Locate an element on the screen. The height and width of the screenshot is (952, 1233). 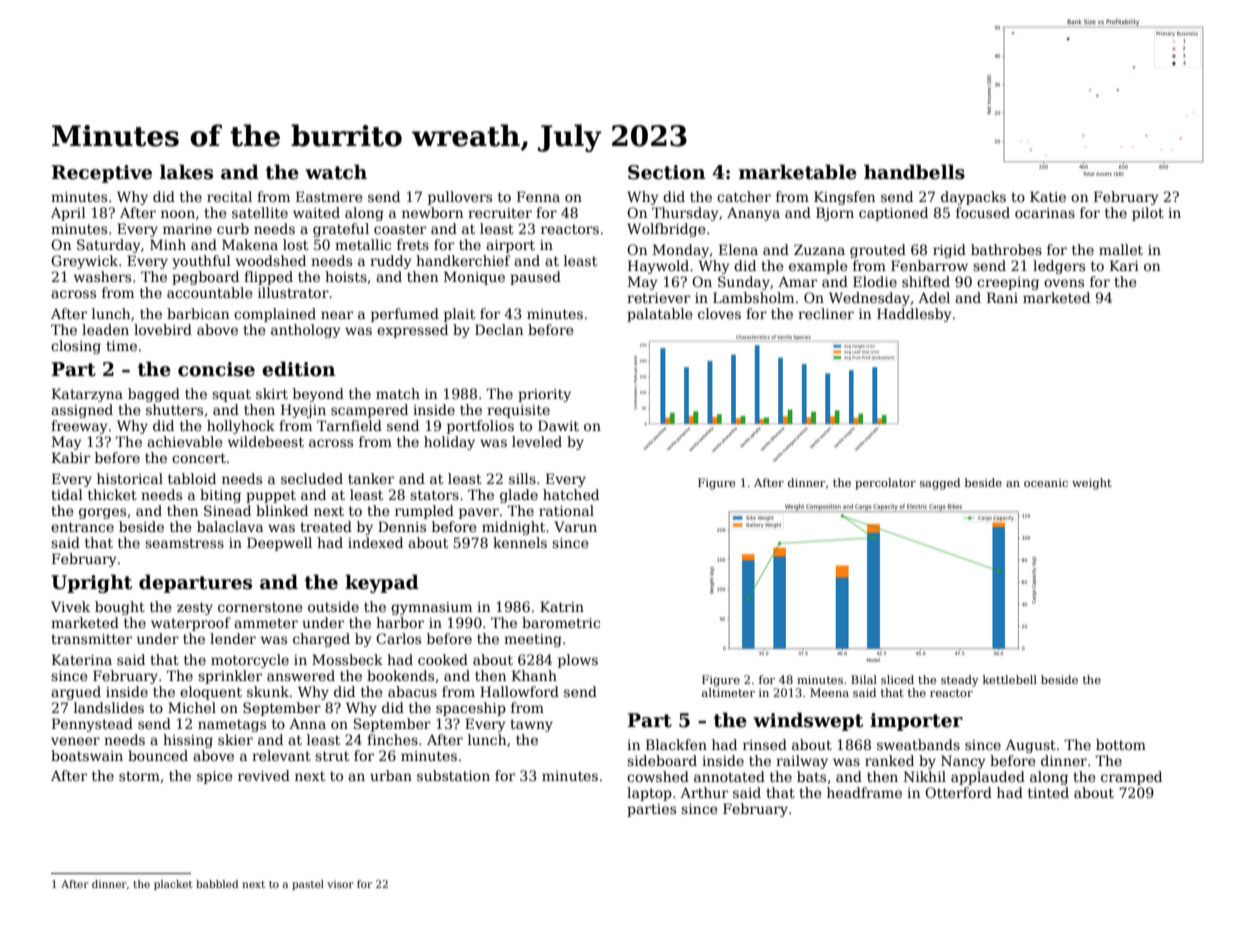
airport is located at coordinates (510, 246).
